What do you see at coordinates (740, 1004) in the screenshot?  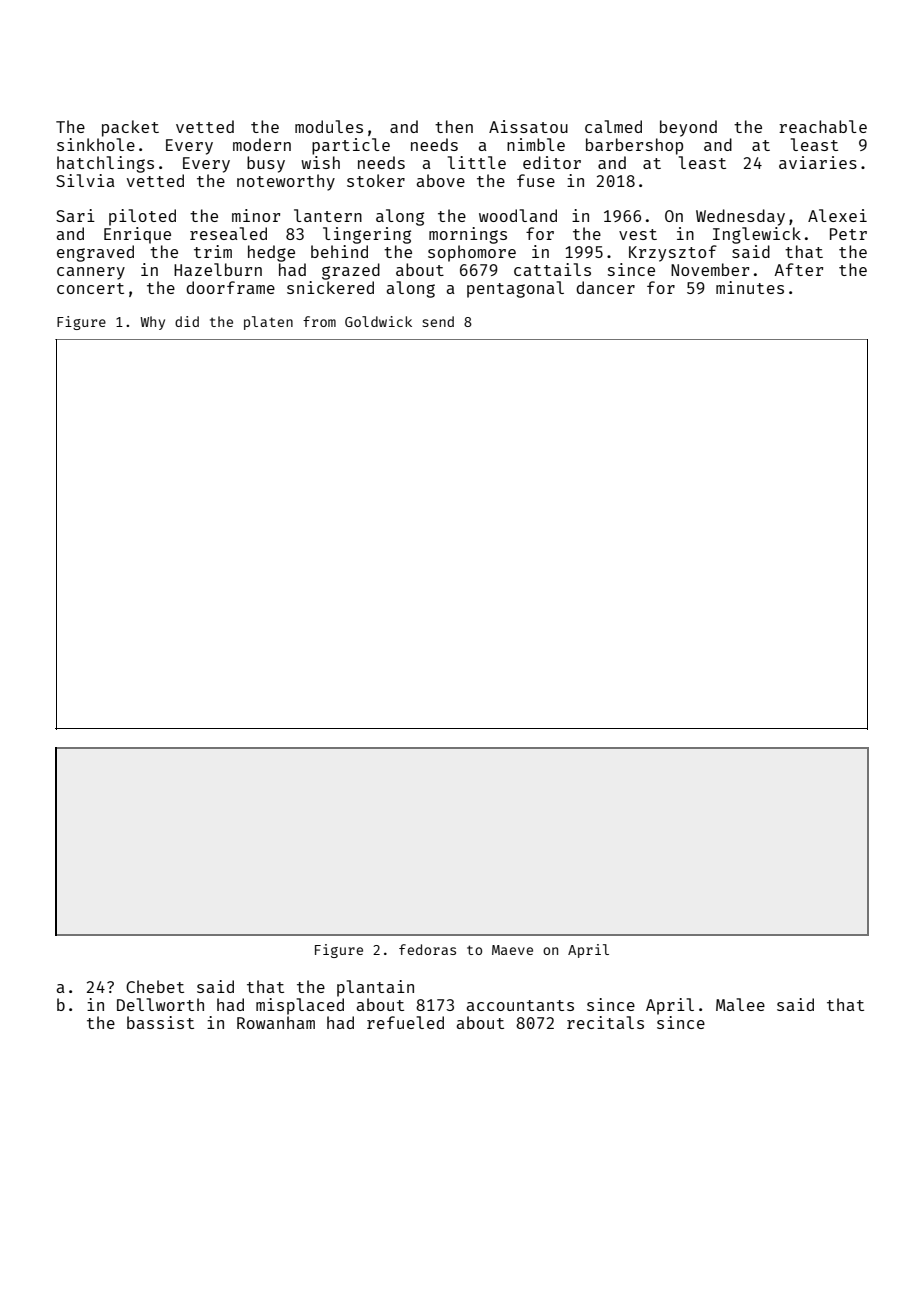 I see `Malee` at bounding box center [740, 1004].
